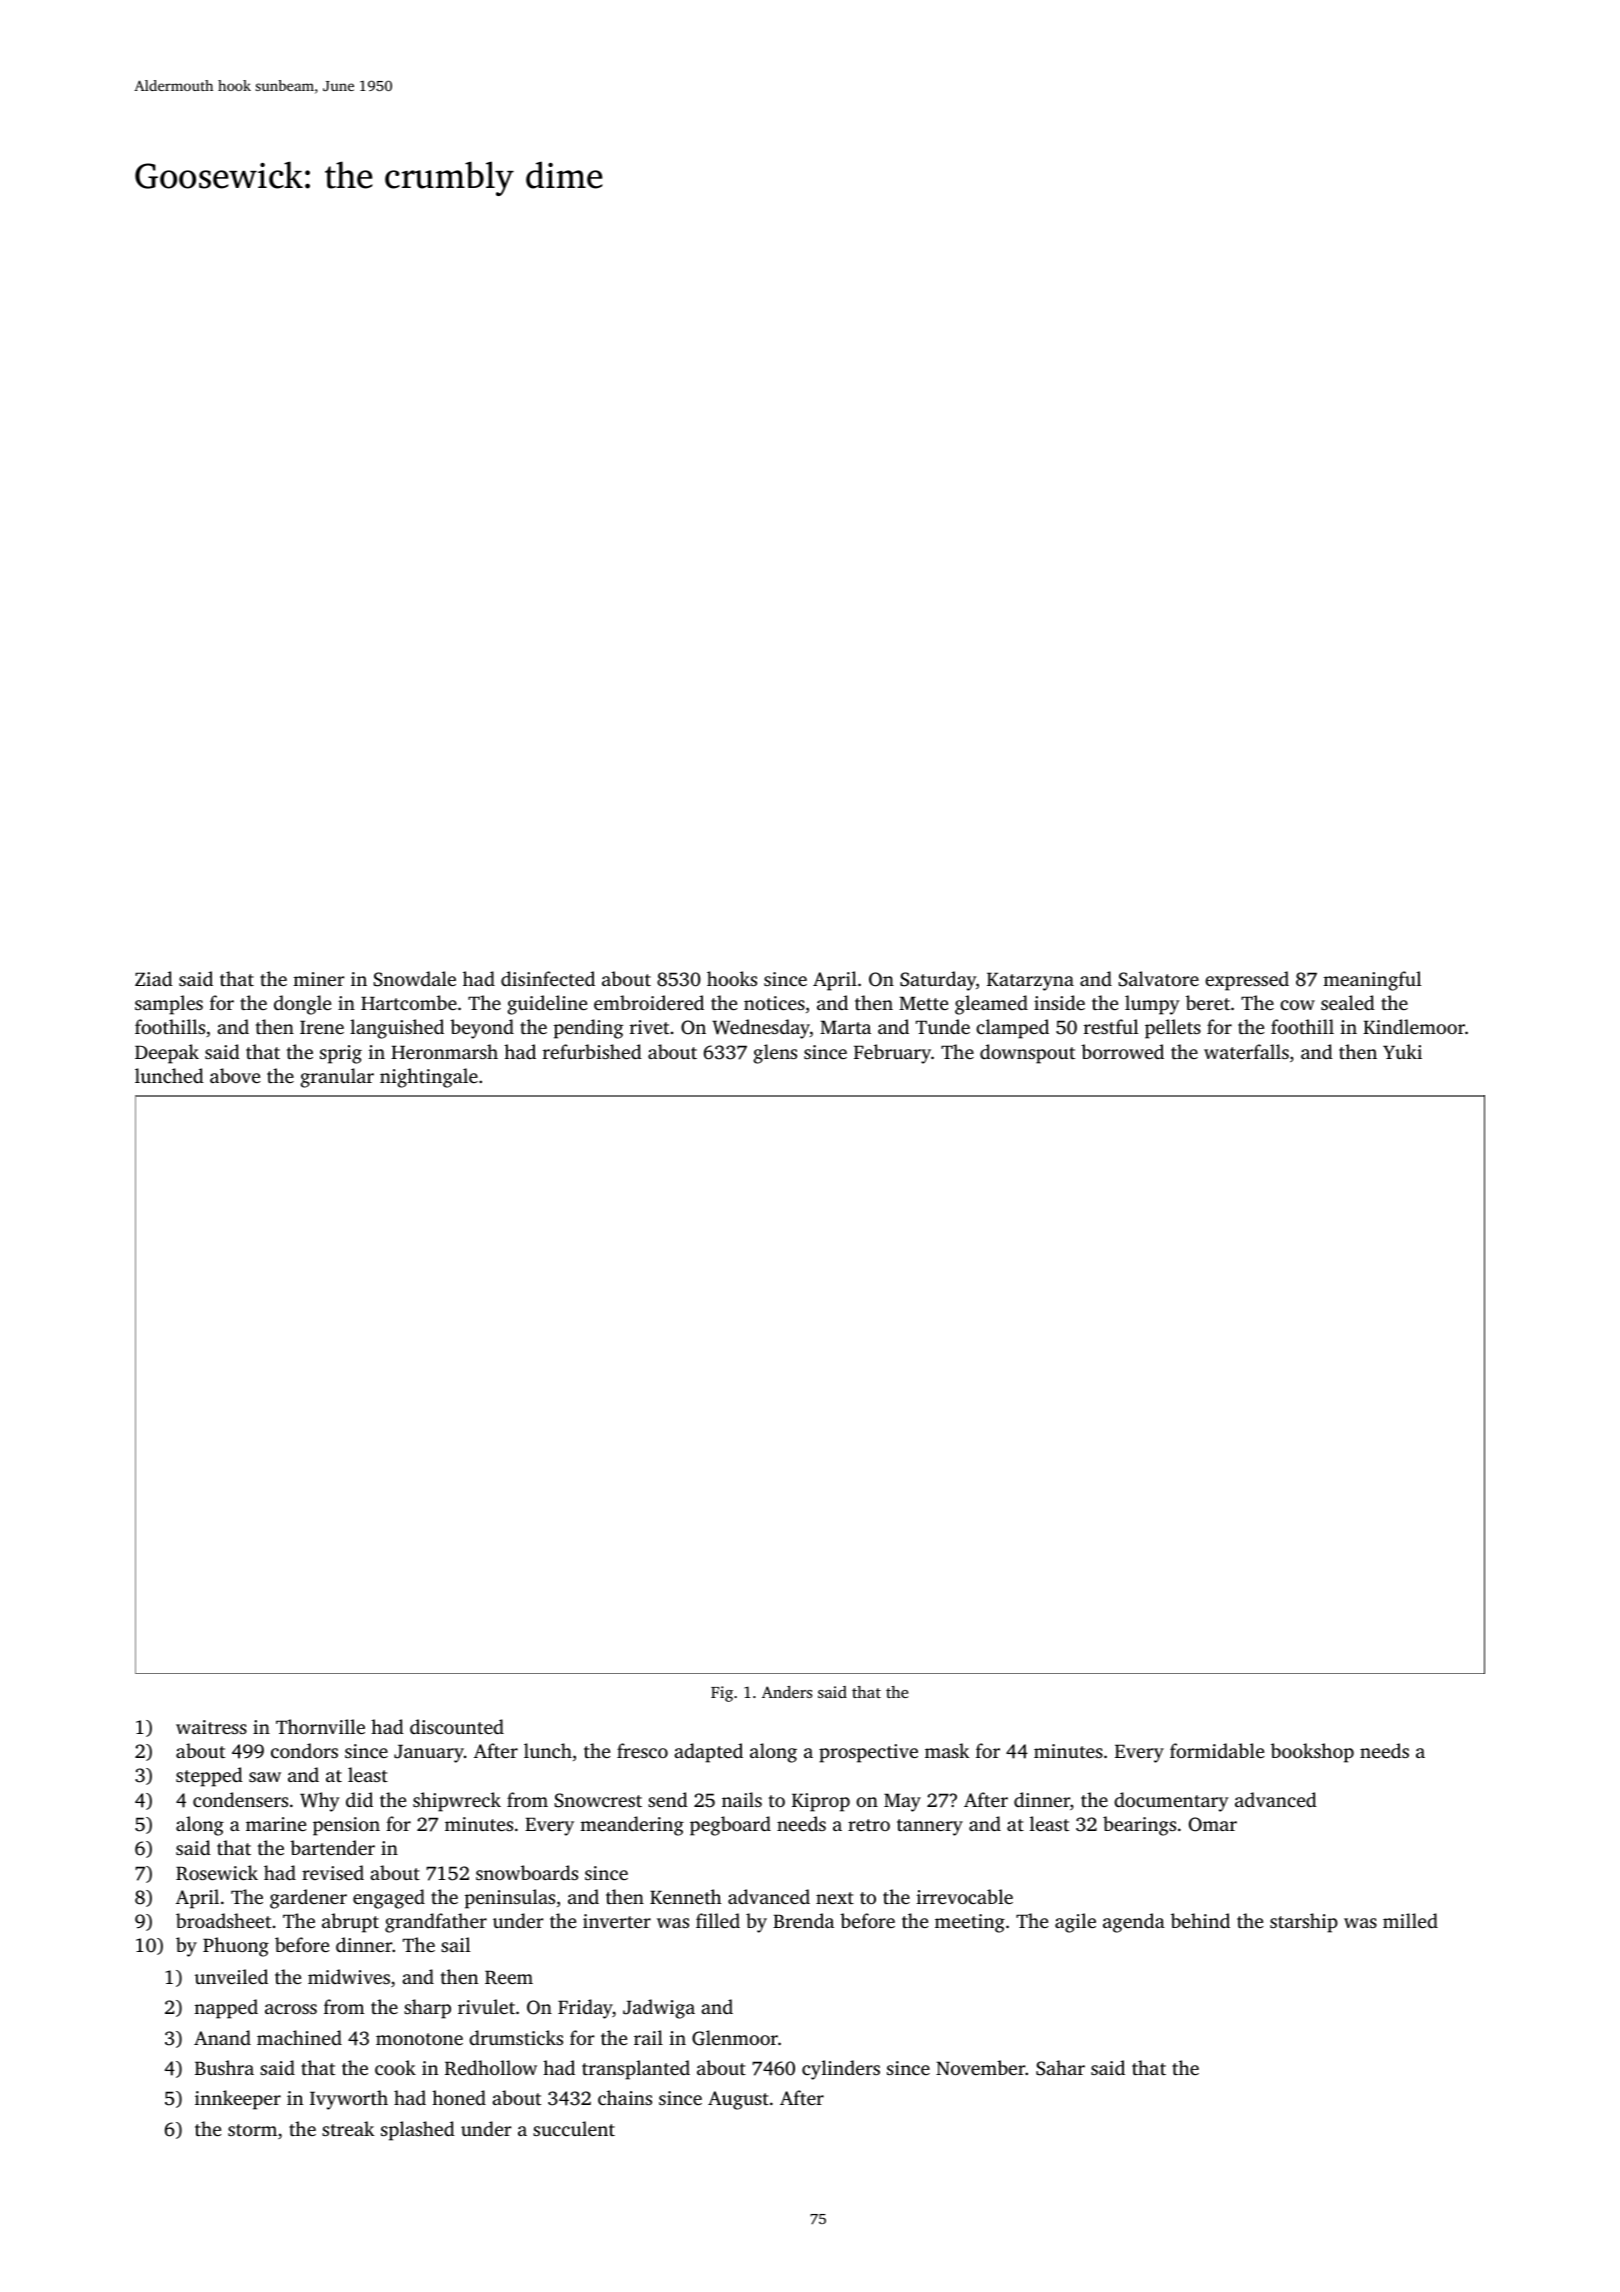 The width and height of the page is (1620, 2292). Describe the element at coordinates (1060, 2068) in the page. I see `Sahar` at that location.
